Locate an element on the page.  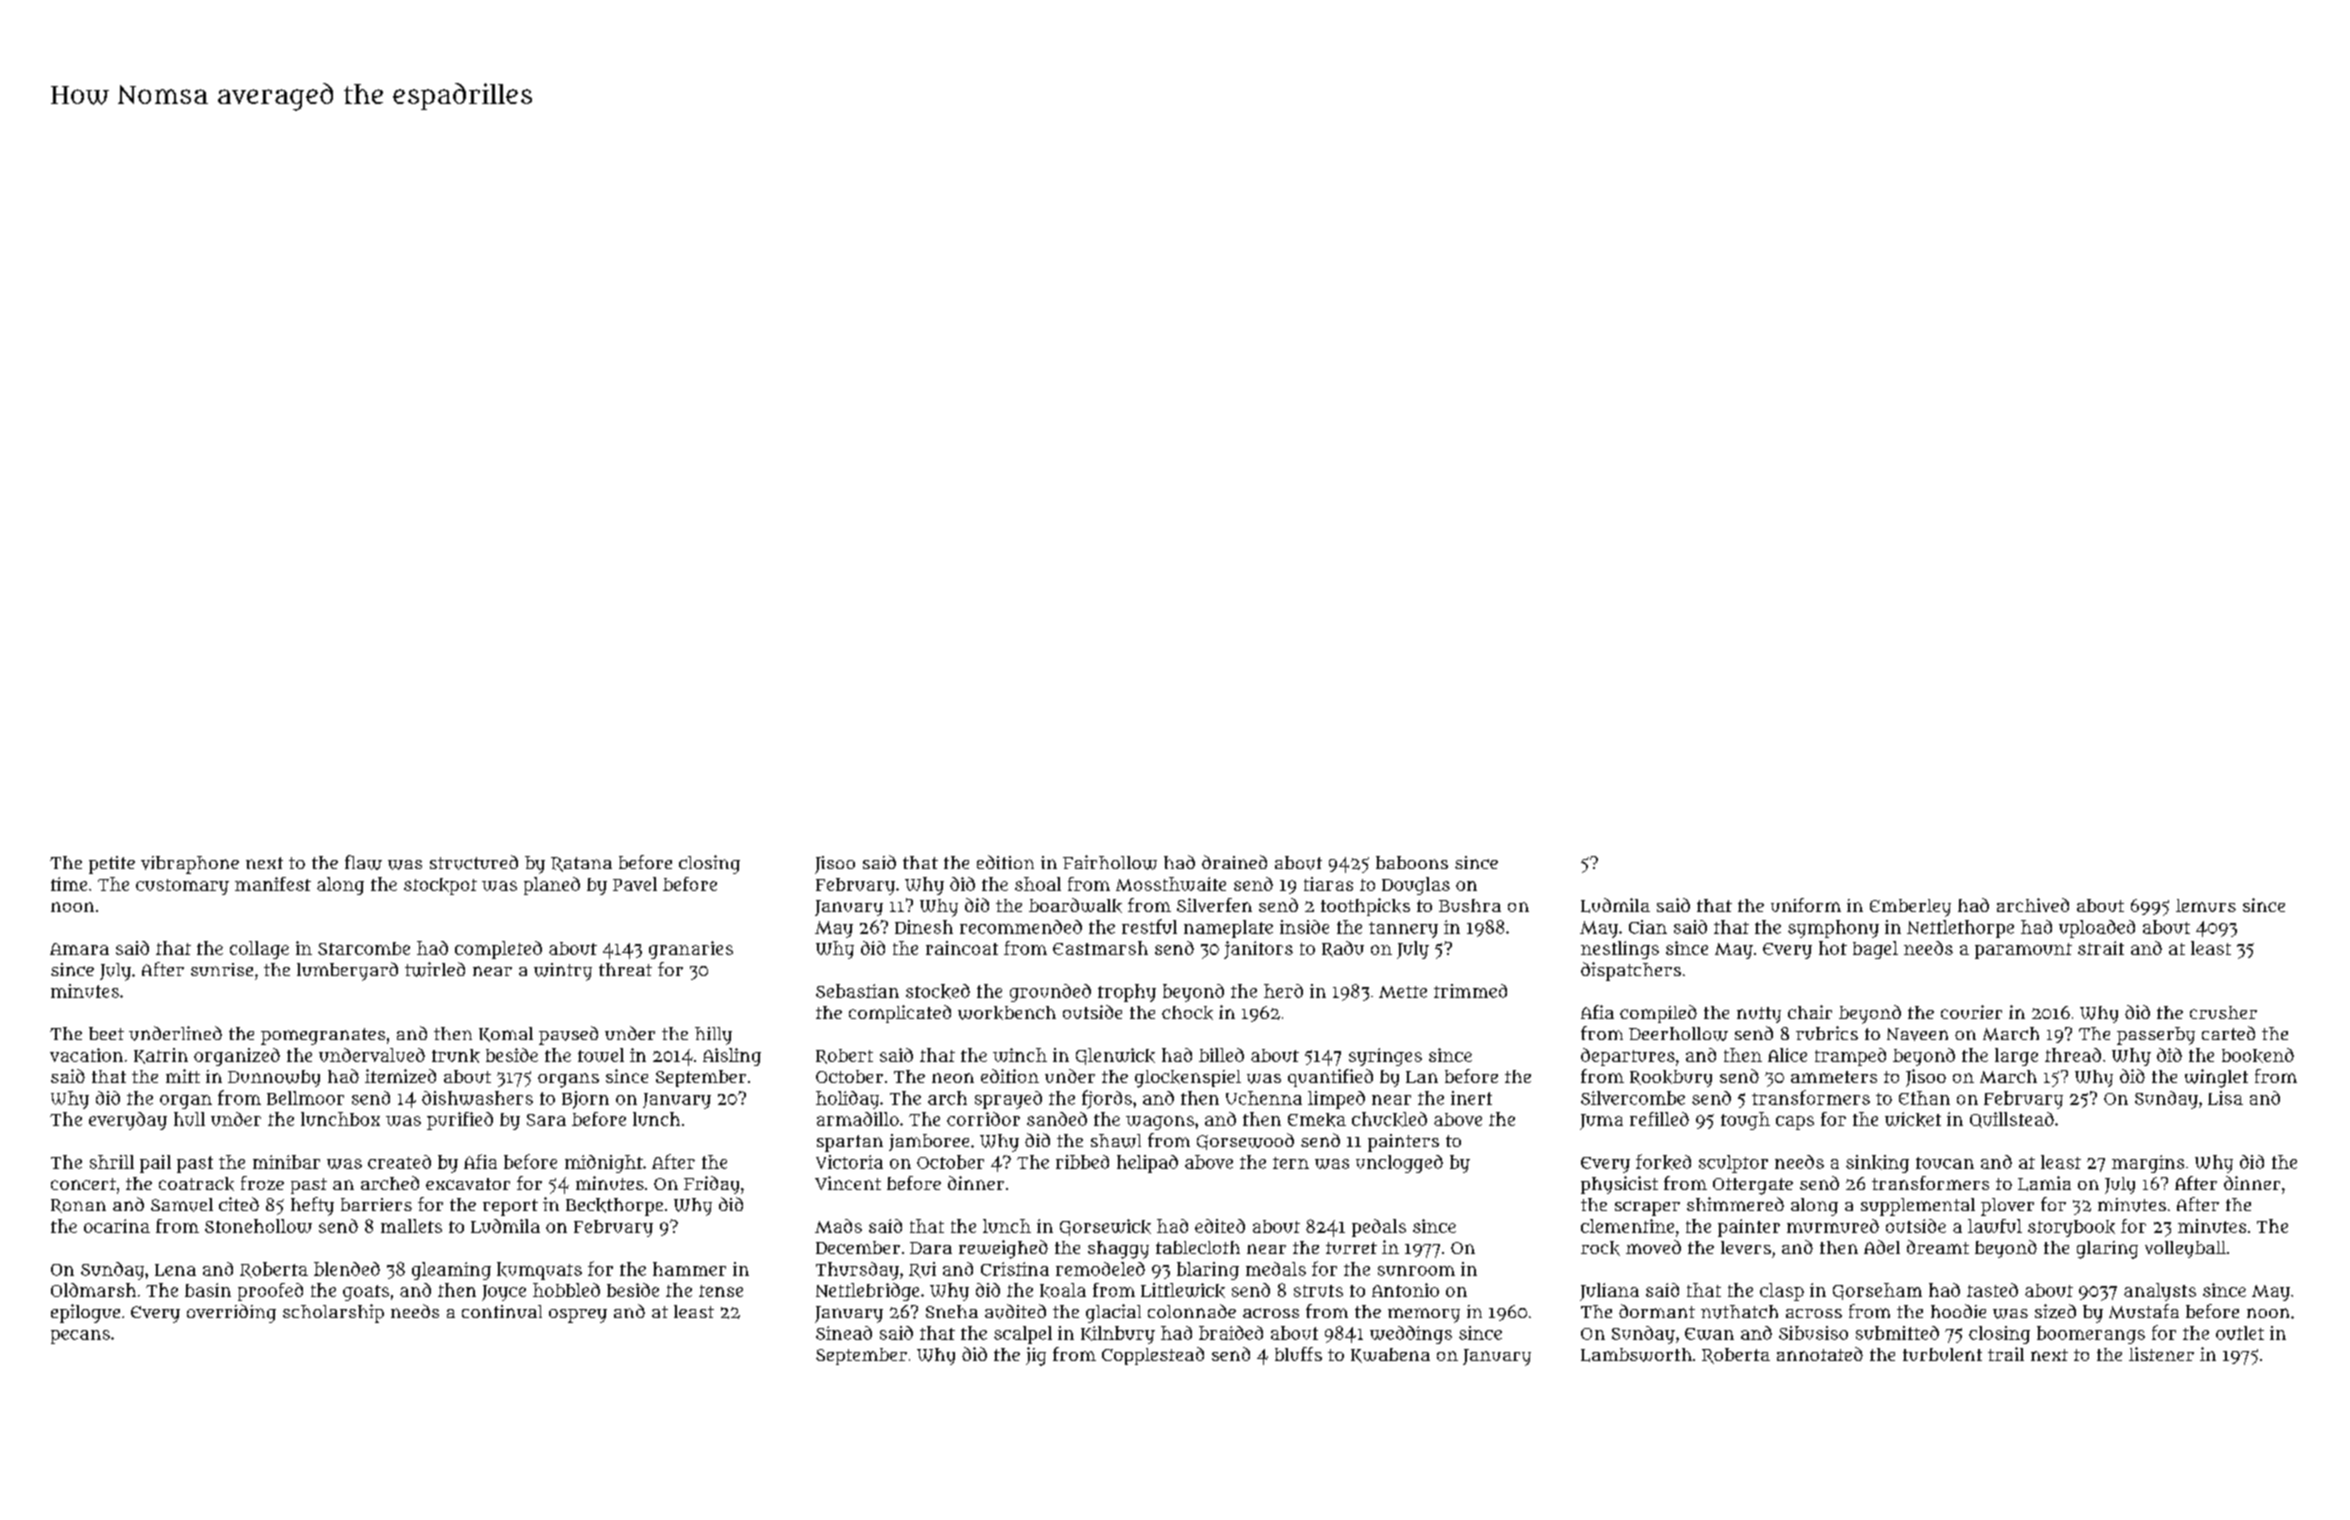
shawl is located at coordinates (1116, 1141).
